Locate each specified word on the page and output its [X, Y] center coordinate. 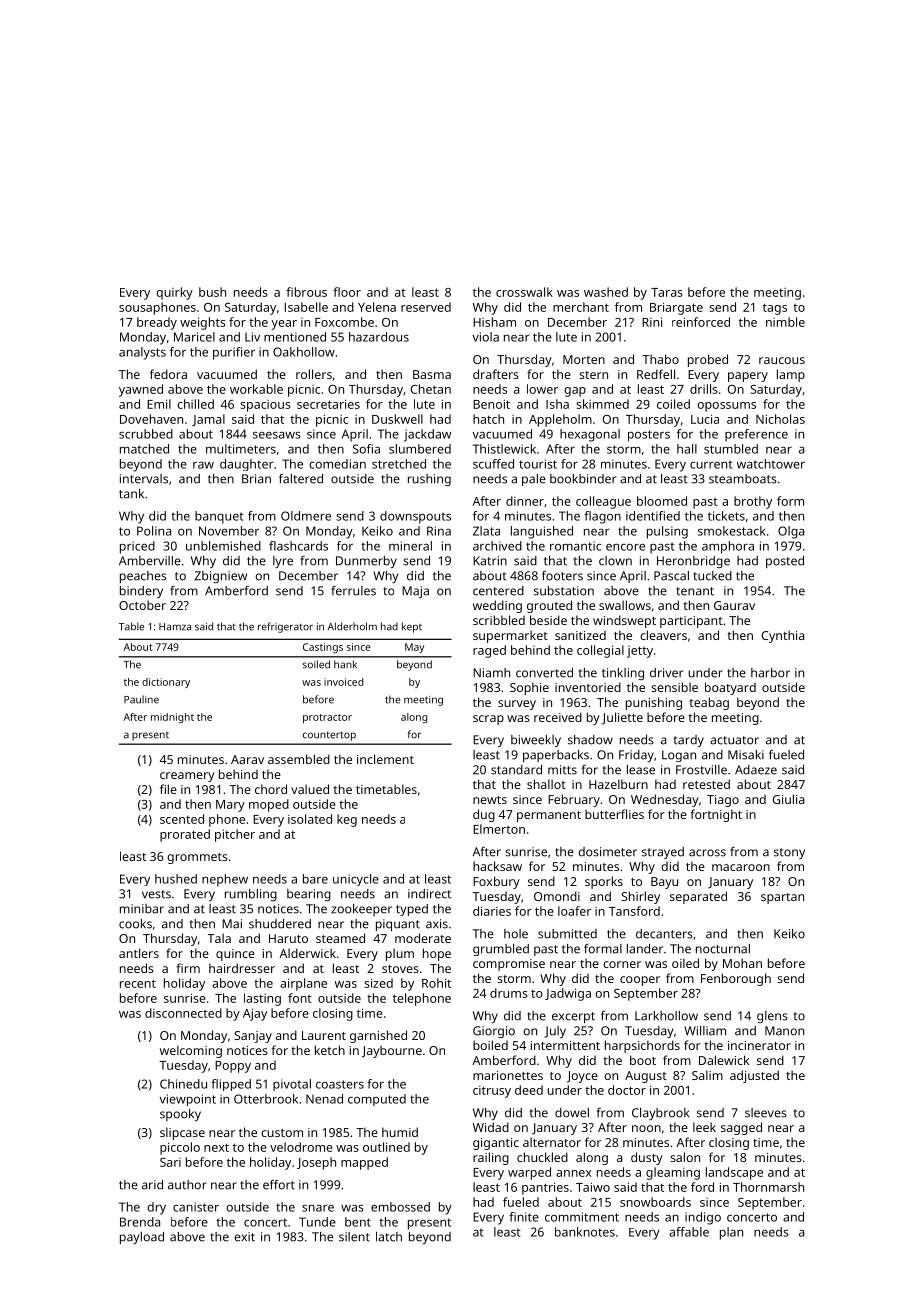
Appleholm [560, 420]
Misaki [746, 755]
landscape [734, 1173]
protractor [327, 718]
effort [279, 1185]
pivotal [292, 1085]
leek [704, 1127]
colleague [603, 502]
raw [203, 465]
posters [649, 436]
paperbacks [556, 756]
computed [377, 1100]
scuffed [493, 464]
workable [256, 389]
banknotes [585, 1232]
